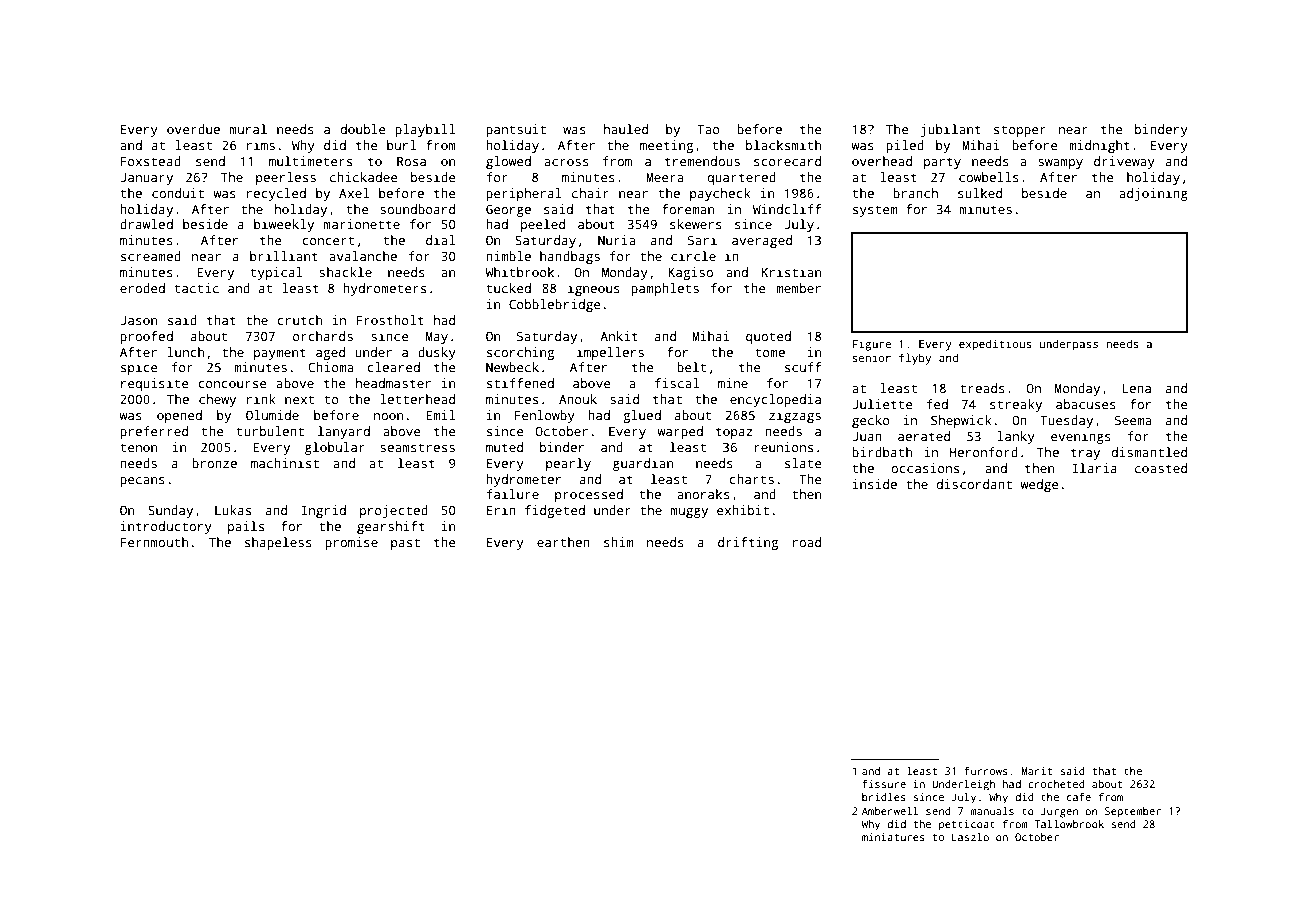  Describe the element at coordinates (884, 784) in the document. I see `fissure` at that location.
